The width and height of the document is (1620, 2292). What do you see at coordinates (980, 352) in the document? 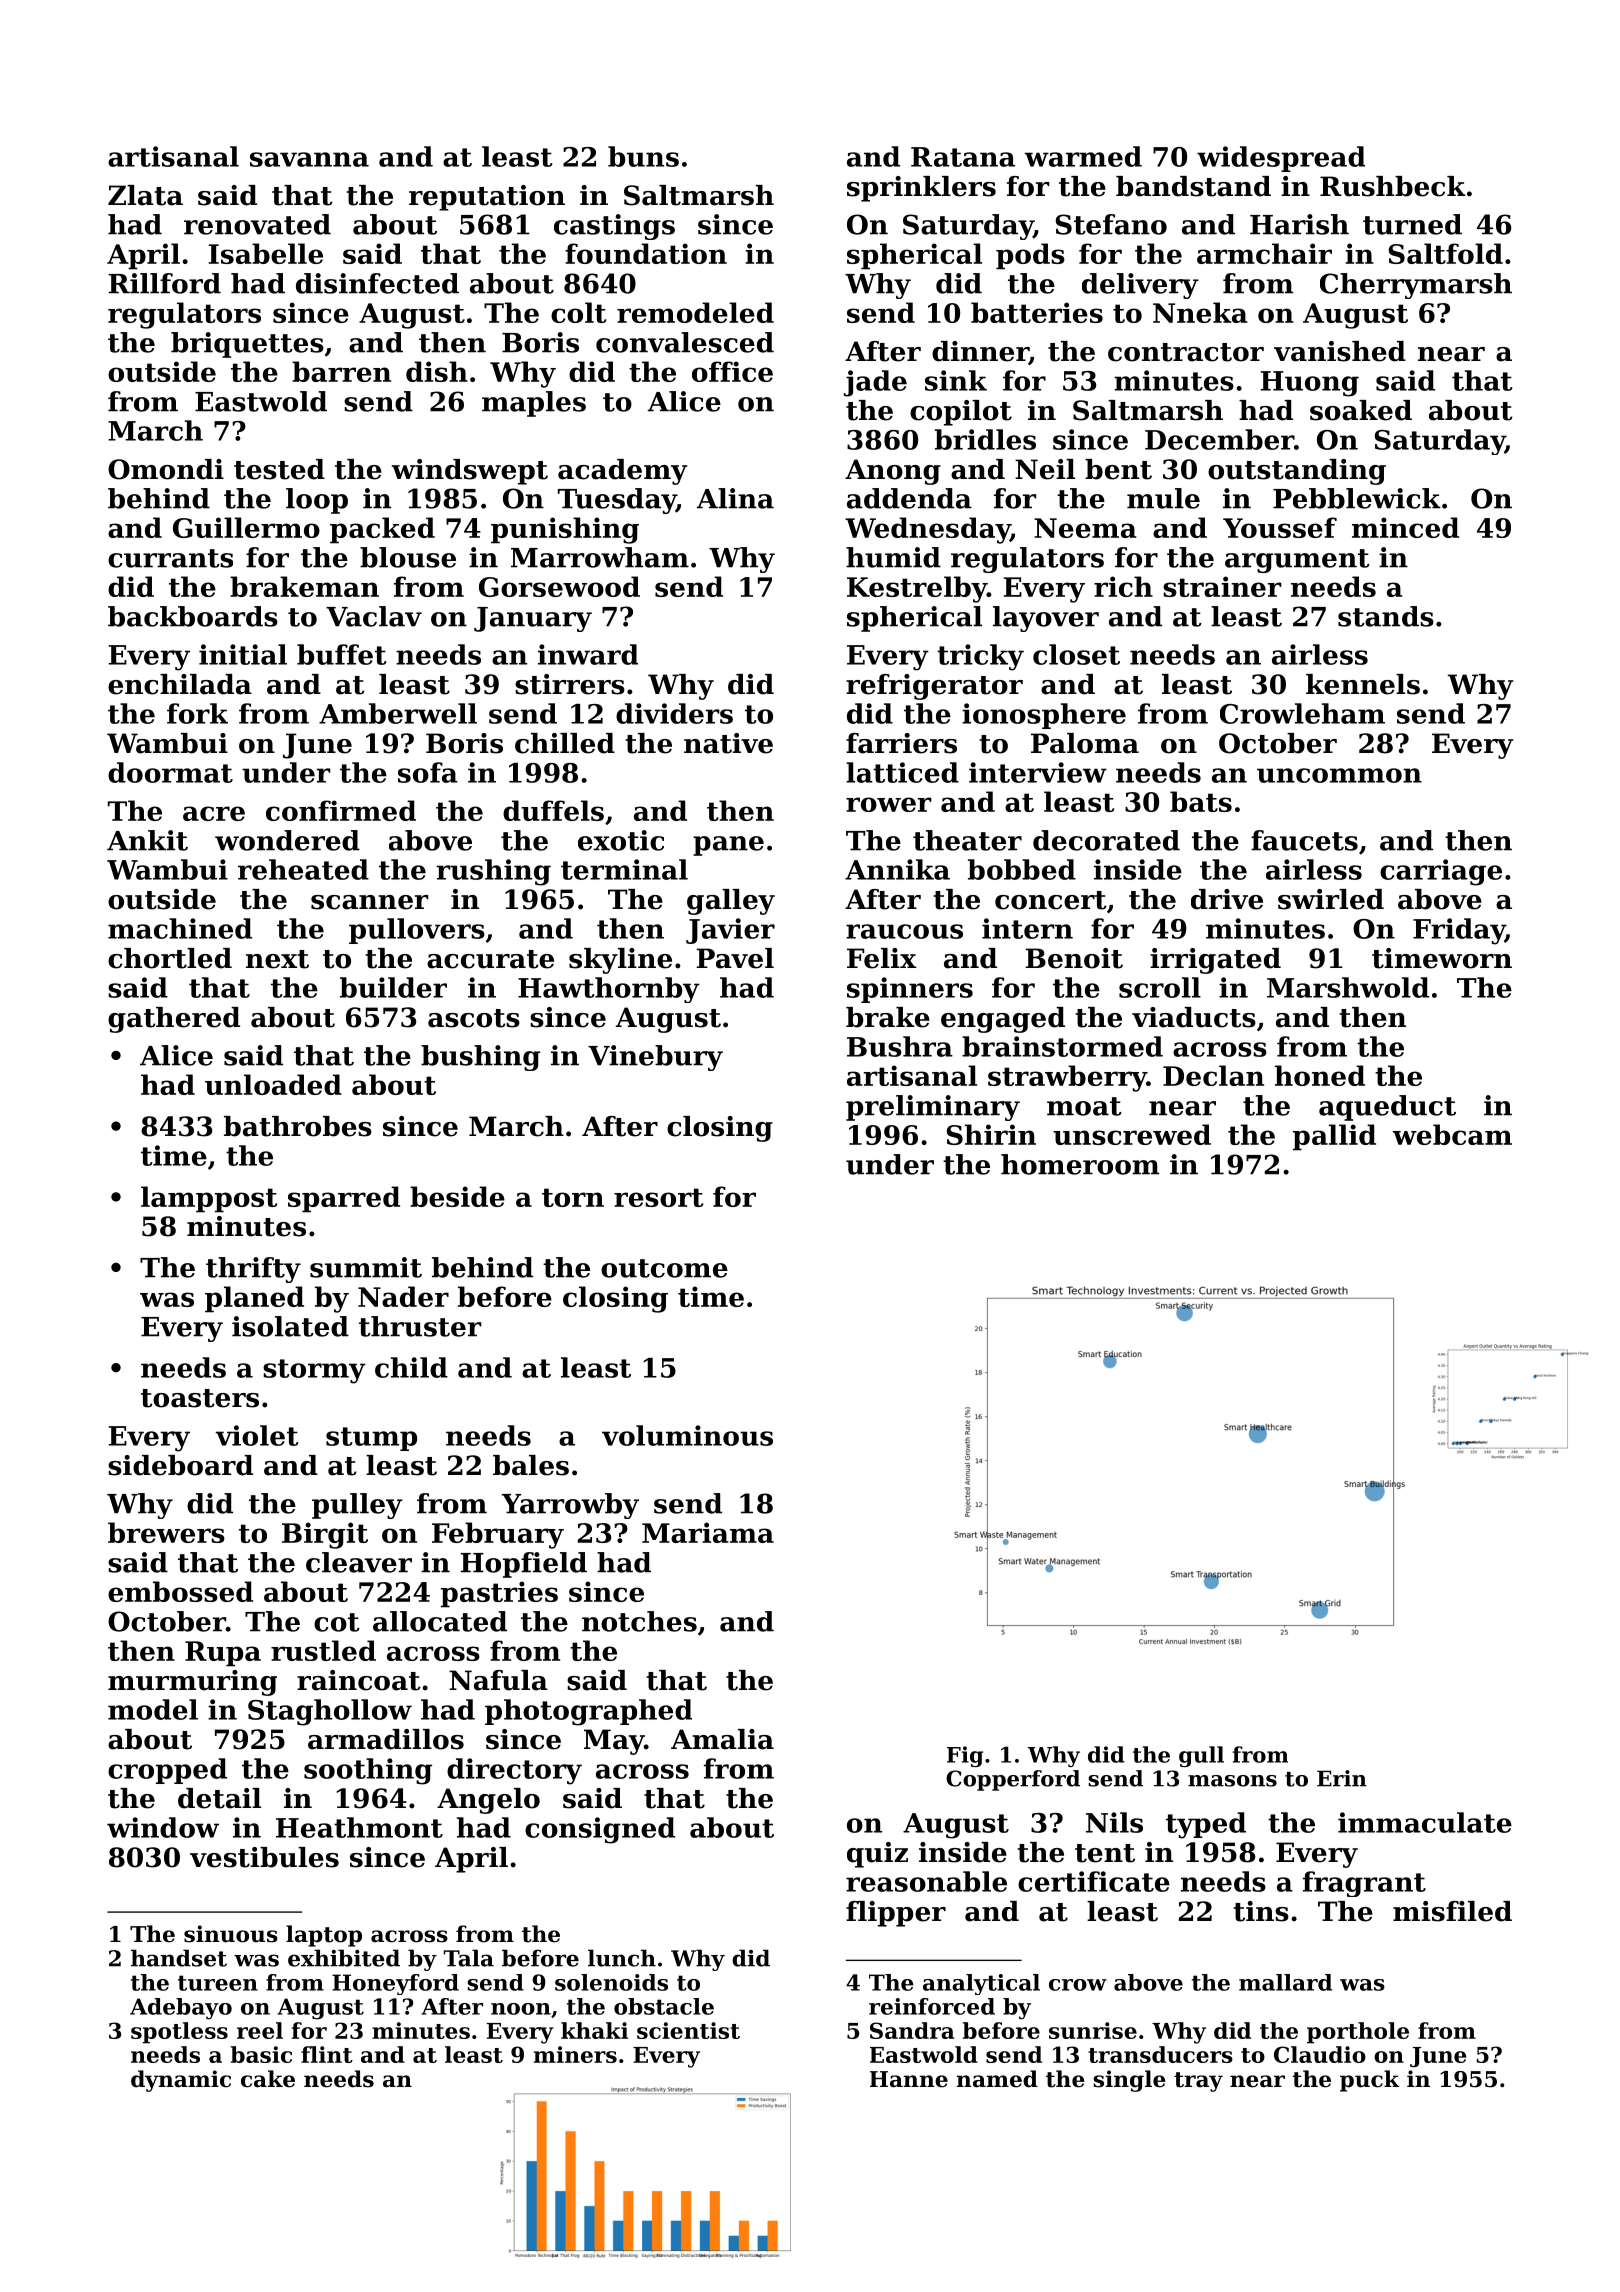
I see `dinner` at bounding box center [980, 352].
